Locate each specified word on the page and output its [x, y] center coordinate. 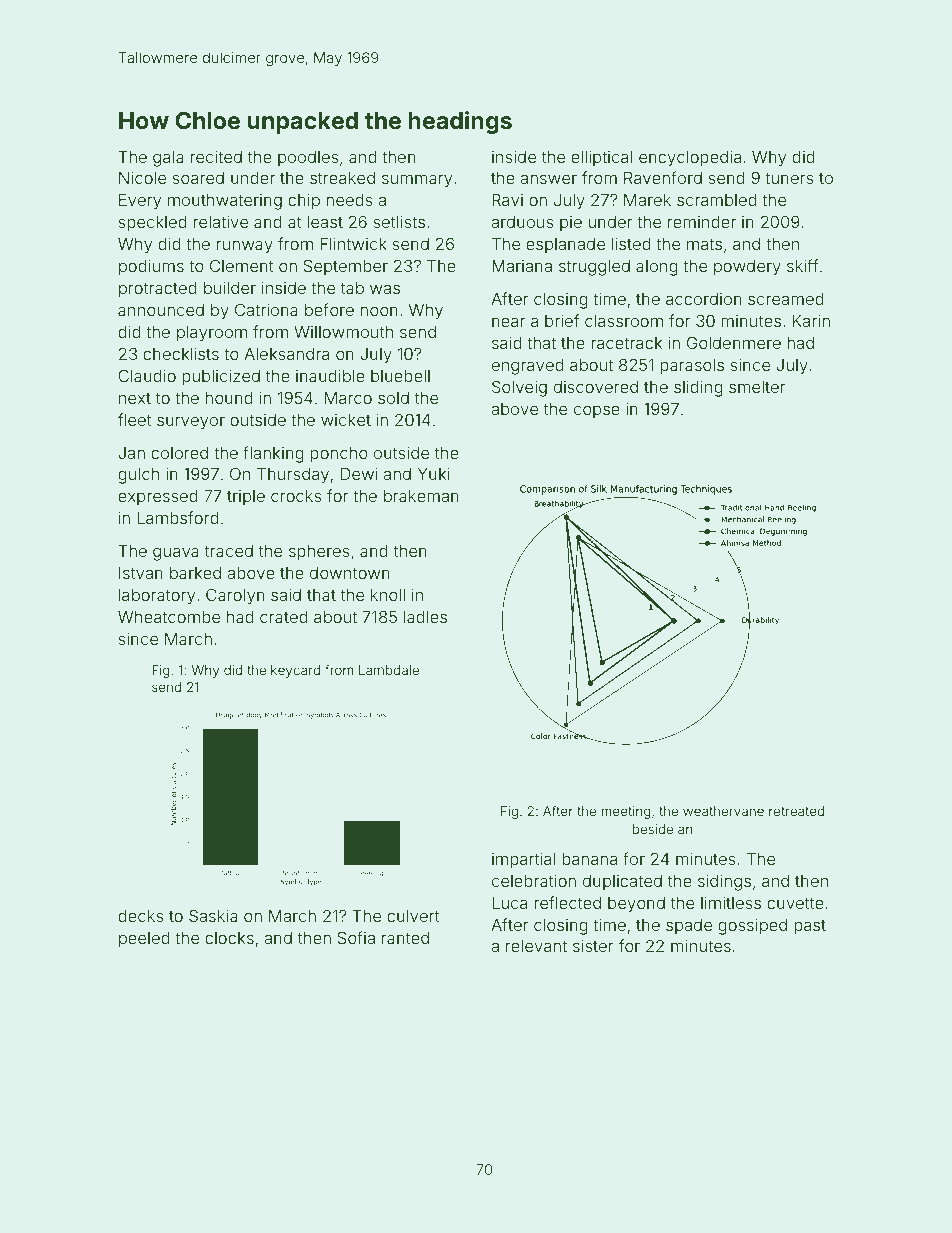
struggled [594, 268]
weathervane [723, 811]
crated [284, 617]
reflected [567, 902]
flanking [273, 454]
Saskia [213, 915]
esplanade [565, 246]
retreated [796, 811]
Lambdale [389, 670]
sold [393, 398]
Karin [811, 320]
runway [245, 247]
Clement [242, 265]
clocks [229, 938]
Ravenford [663, 177]
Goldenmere [734, 342]
